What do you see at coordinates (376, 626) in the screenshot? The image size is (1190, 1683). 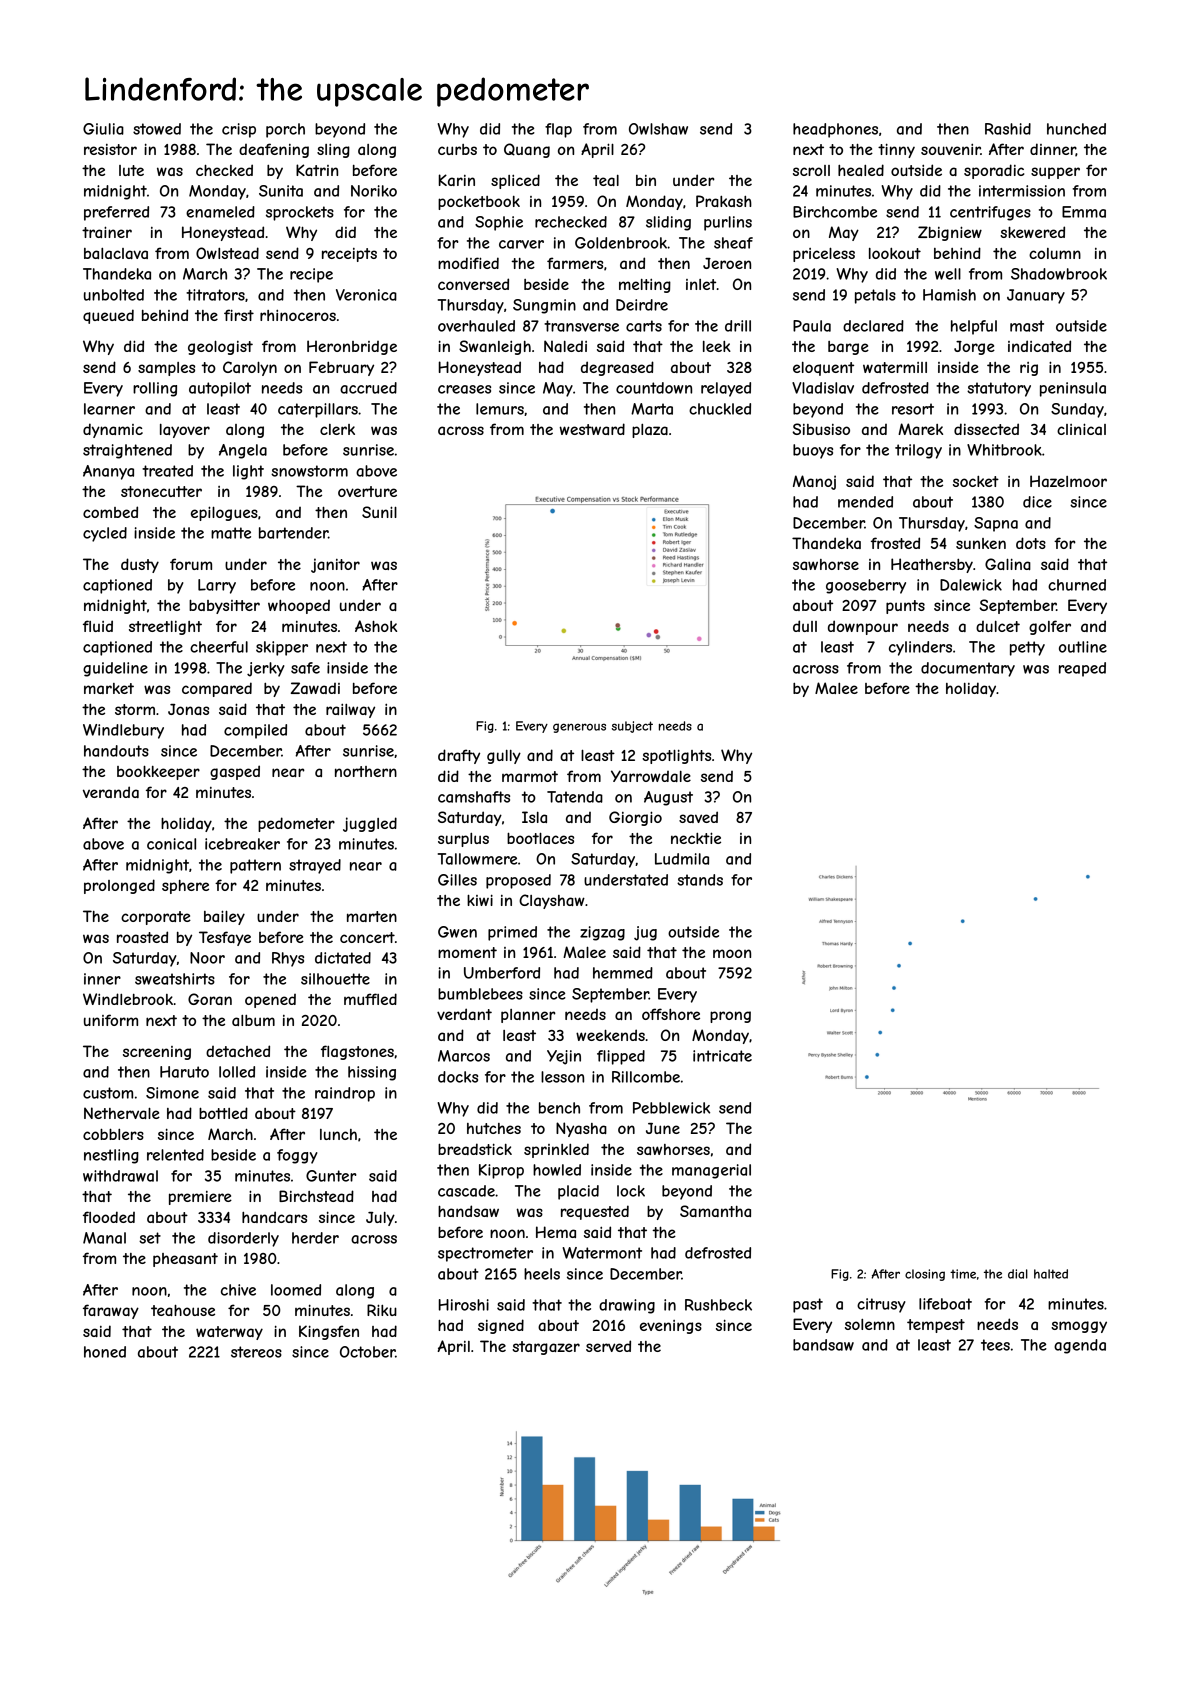 I see `Ashok` at bounding box center [376, 626].
